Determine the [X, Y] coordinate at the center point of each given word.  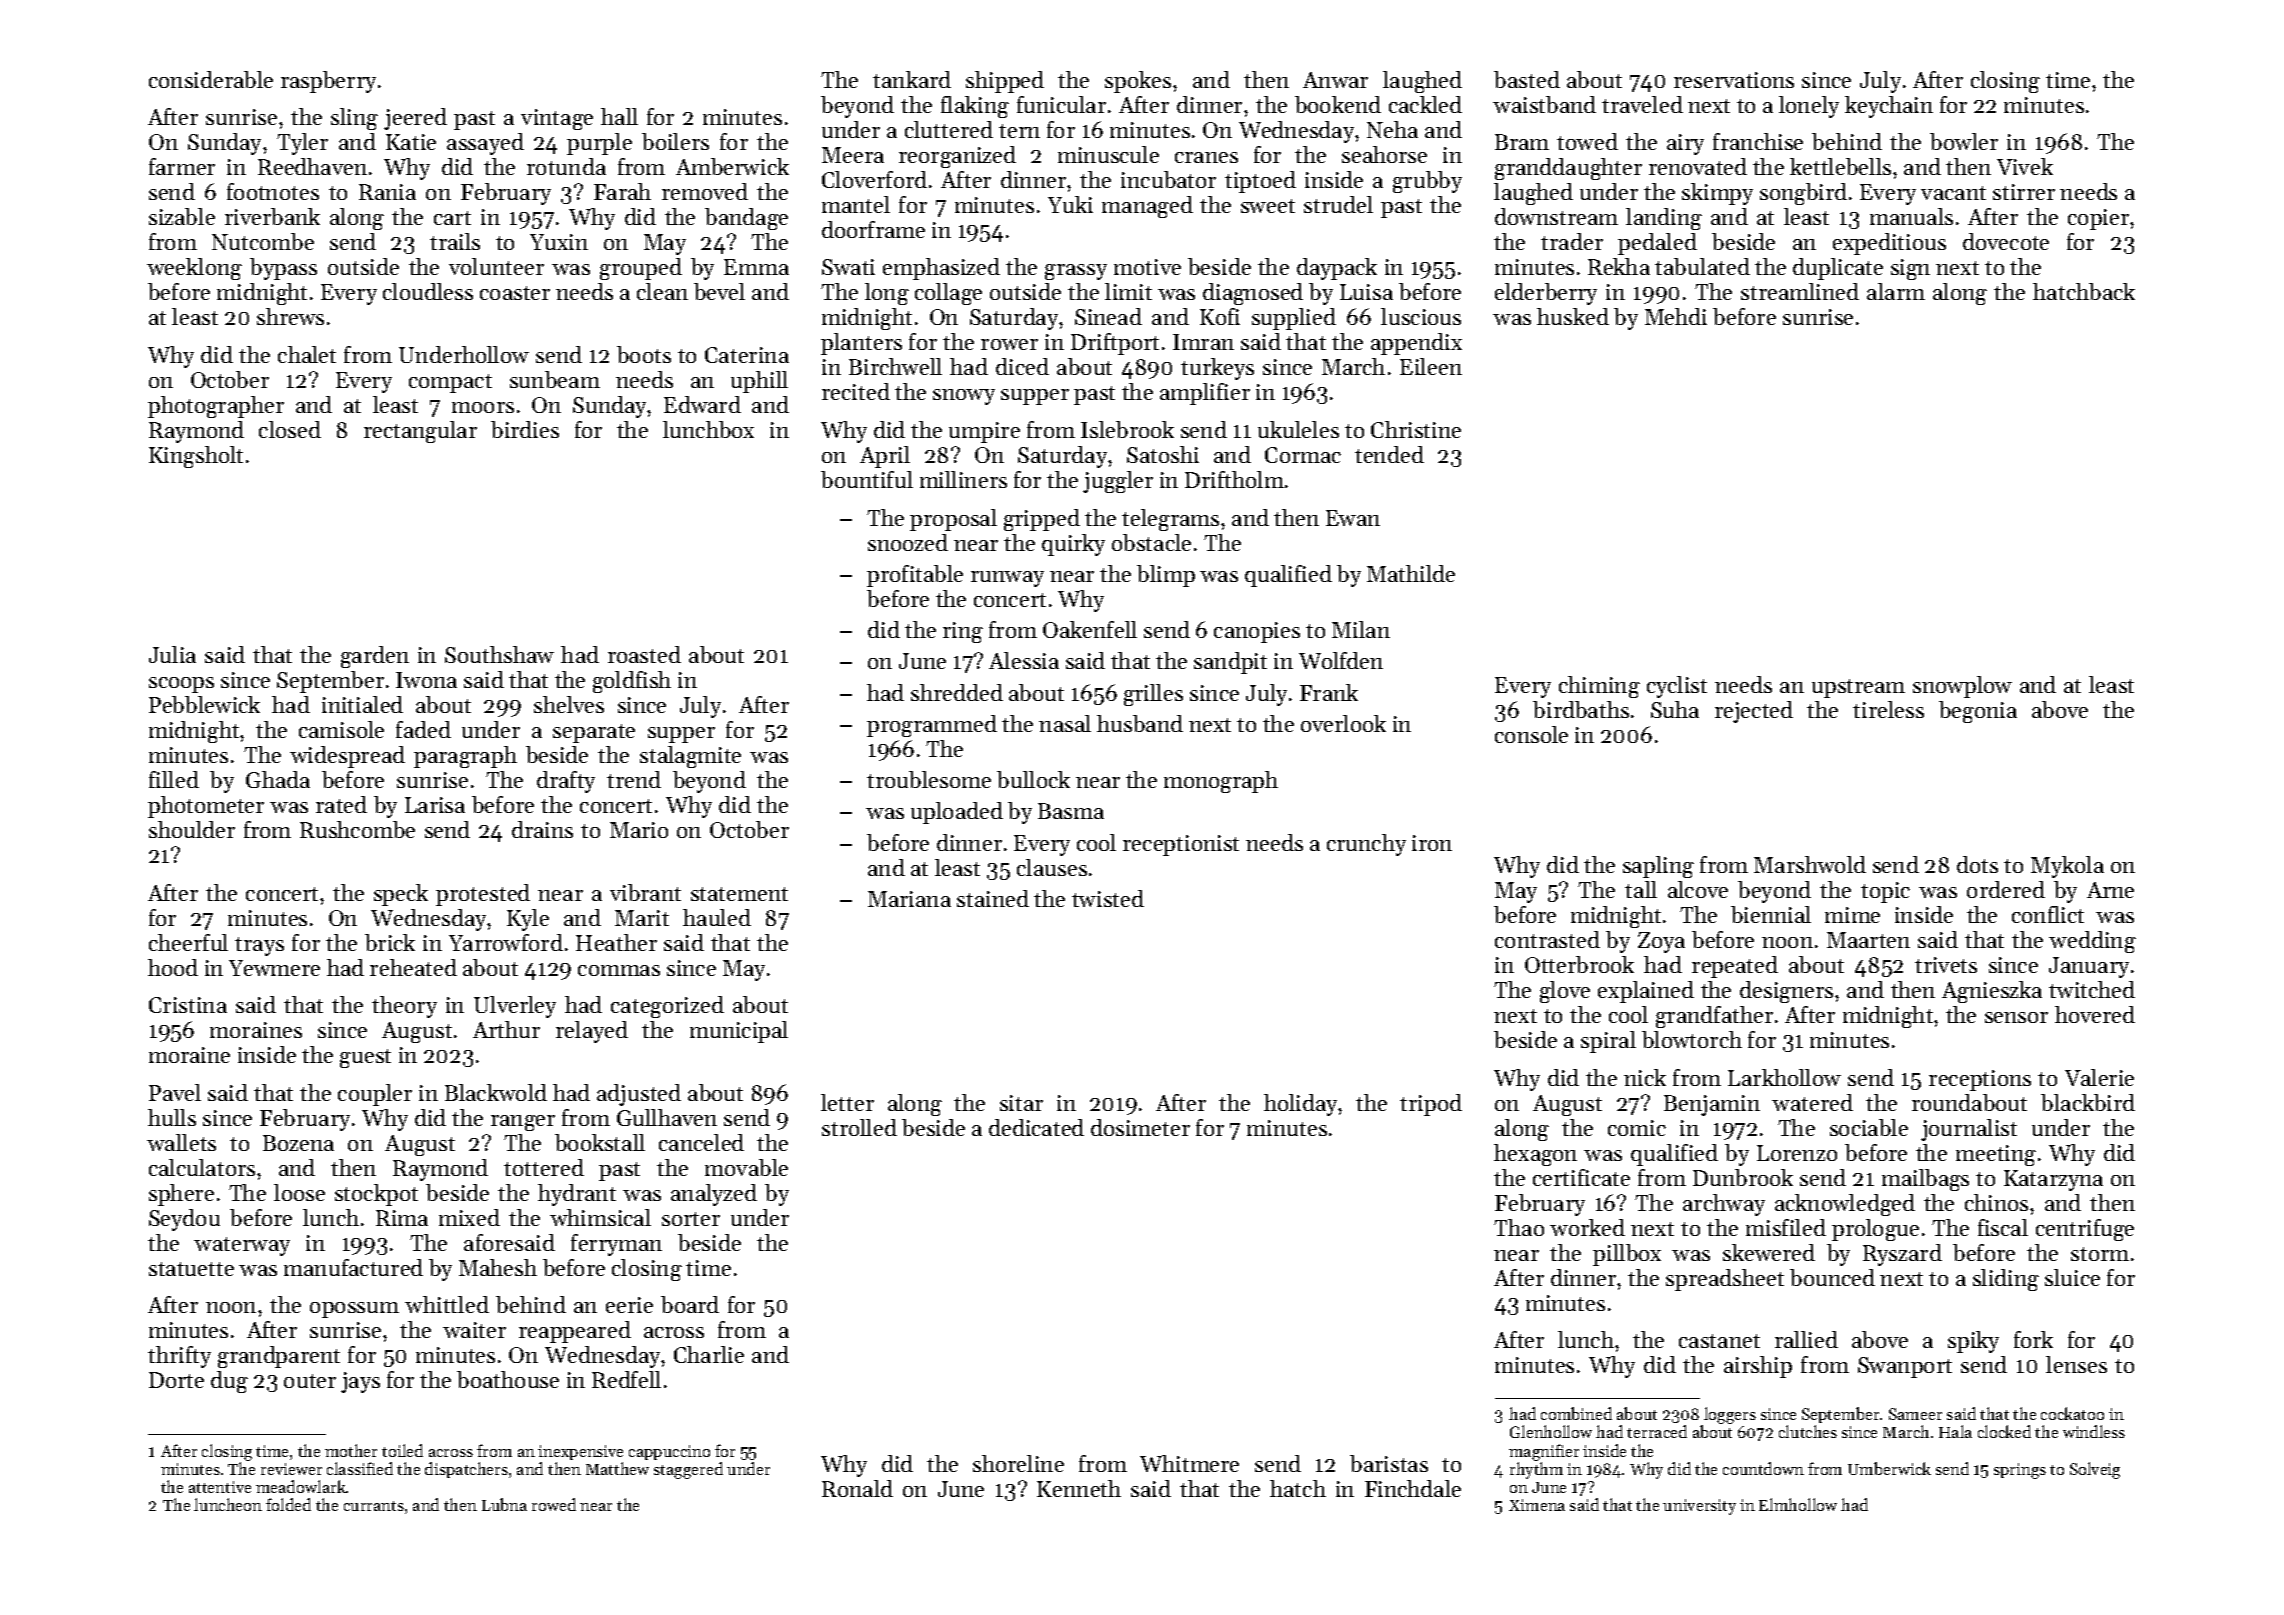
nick [1645, 1077]
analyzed [714, 1195]
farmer [182, 166]
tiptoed [1260, 182]
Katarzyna [2053, 1180]
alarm [1896, 291]
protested [483, 895]
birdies [525, 429]
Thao [1519, 1227]
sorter [691, 1219]
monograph [1221, 782]
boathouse [508, 1379]
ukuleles [1298, 429]
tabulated [1702, 266]
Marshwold [1810, 864]
